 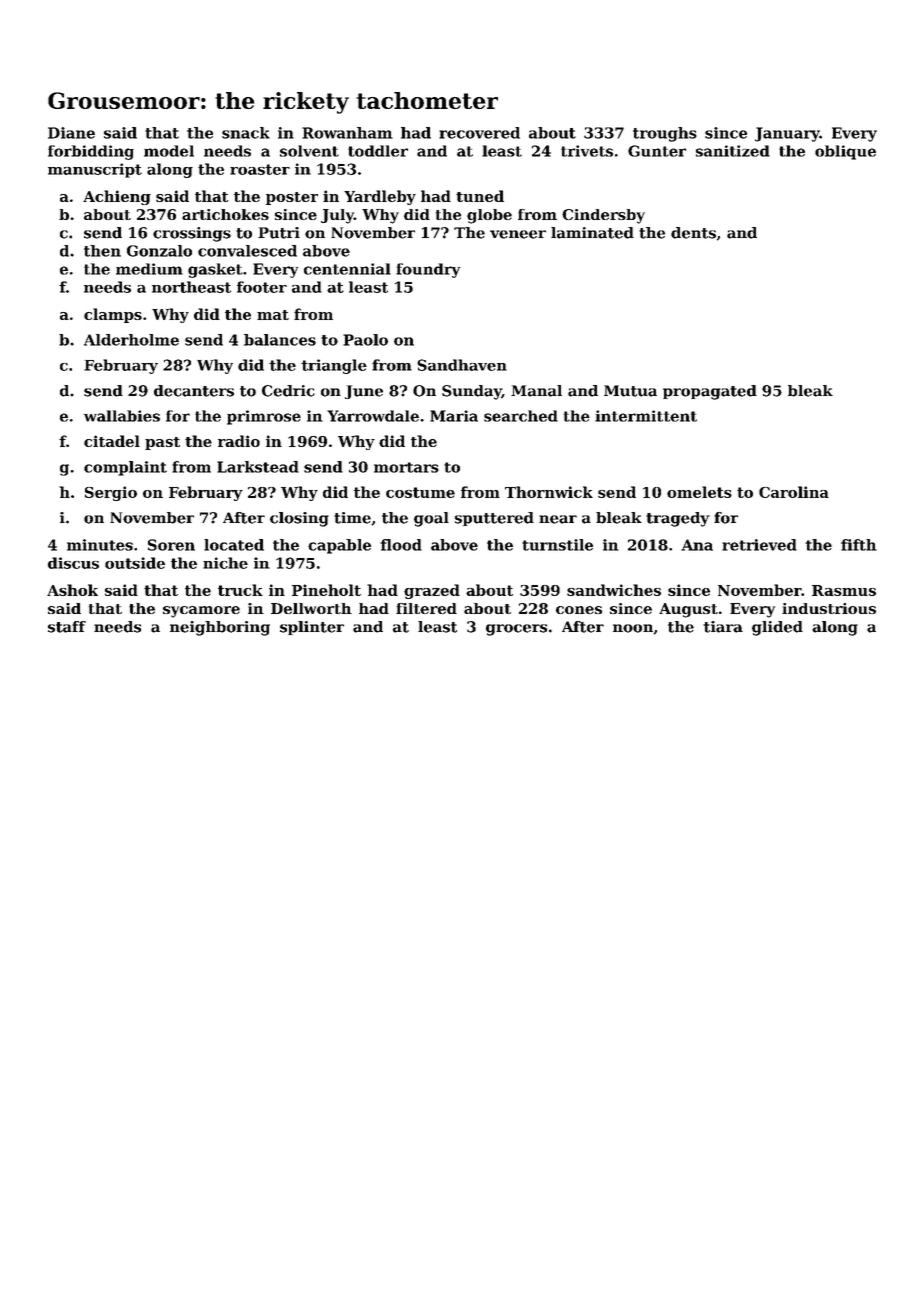 What do you see at coordinates (220, 628) in the screenshot?
I see `neighboring` at bounding box center [220, 628].
